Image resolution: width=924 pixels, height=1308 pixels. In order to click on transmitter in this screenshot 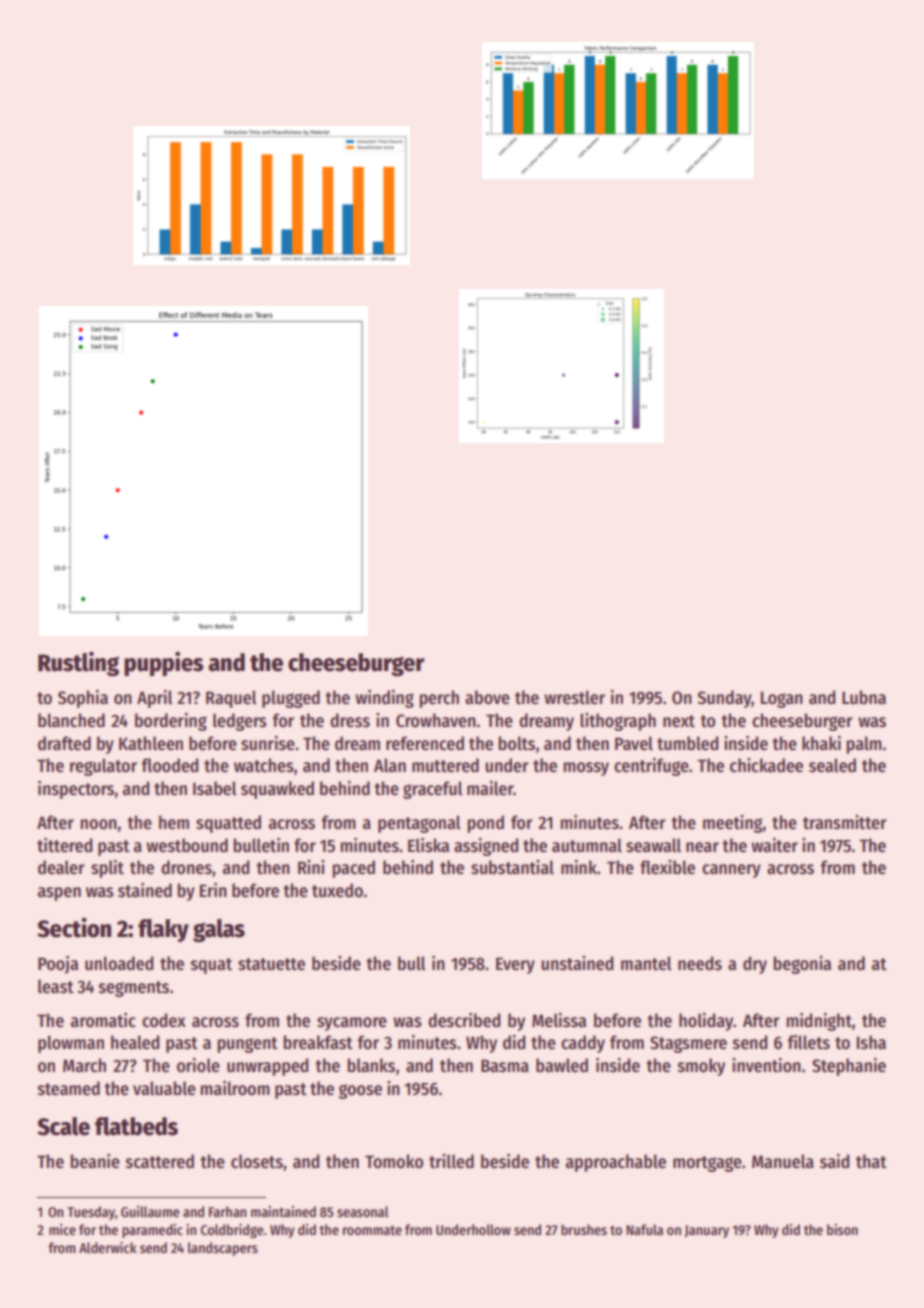, I will do `click(845, 822)`.
